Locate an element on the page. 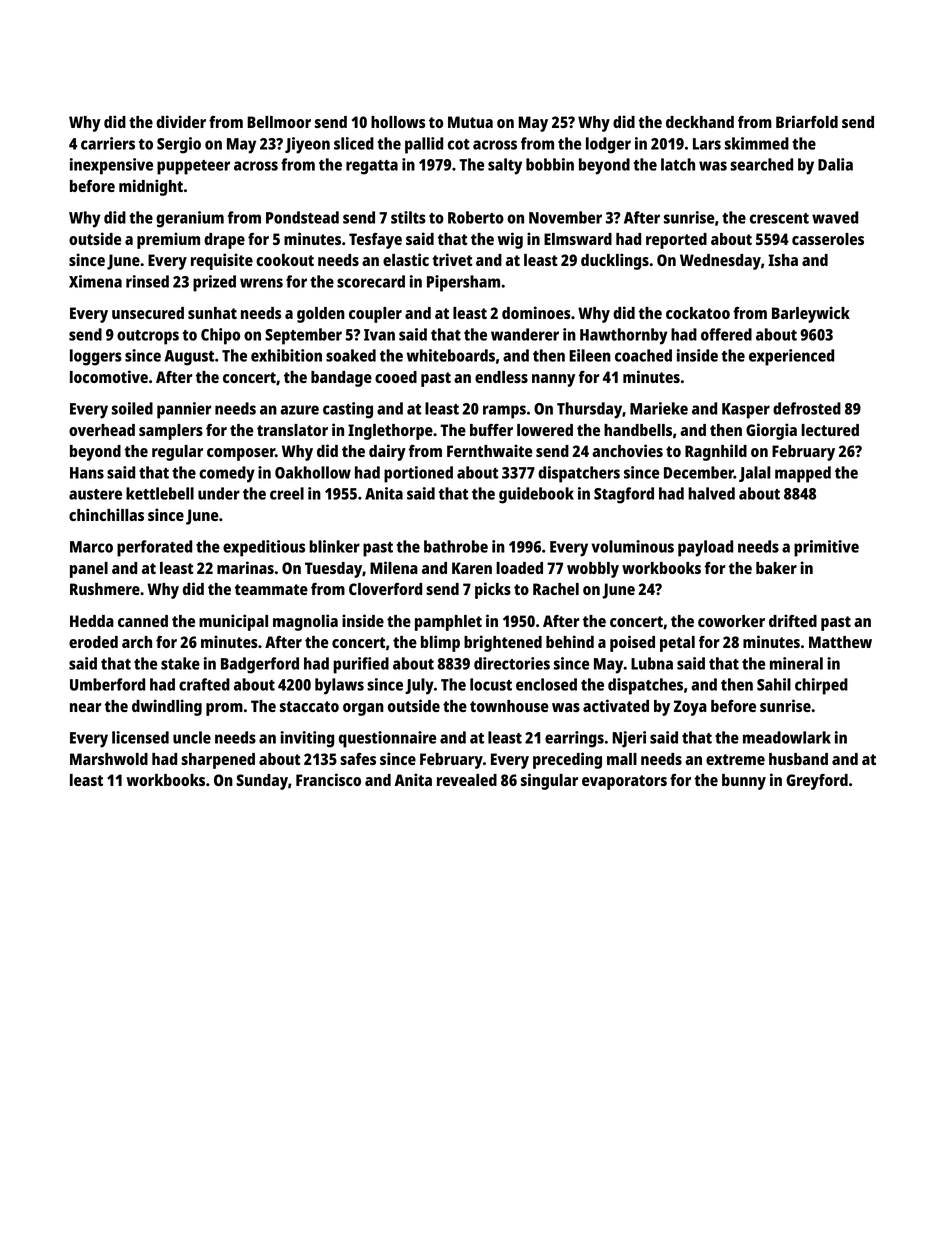  guidebook is located at coordinates (536, 495).
